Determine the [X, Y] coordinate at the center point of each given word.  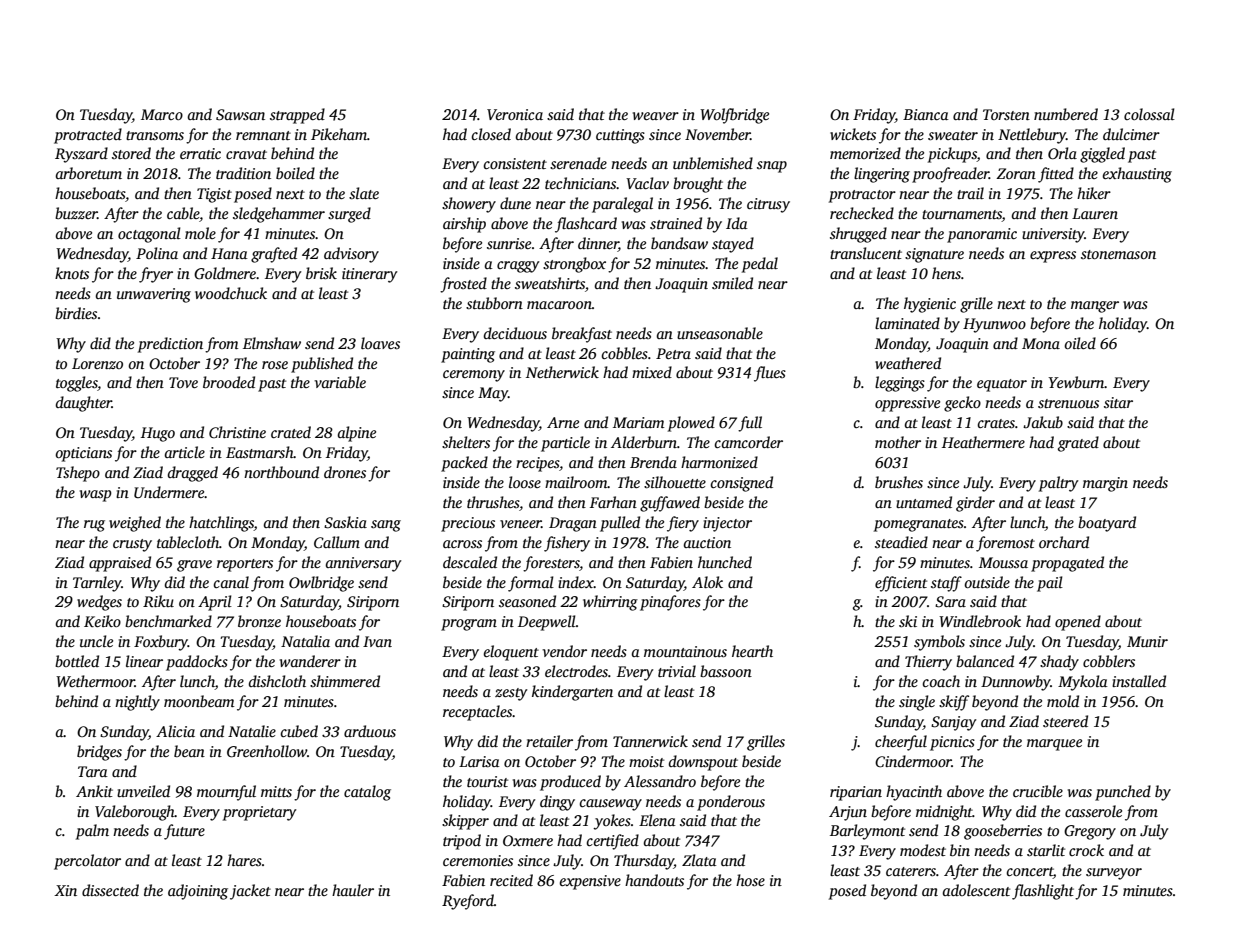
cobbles [624, 353]
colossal [1149, 114]
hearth [752, 651]
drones [345, 472]
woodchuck [231, 293]
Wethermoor [95, 681]
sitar [1118, 402]
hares [244, 860]
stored [131, 153]
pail [1050, 584]
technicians [581, 183]
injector [727, 524]
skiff [954, 703]
